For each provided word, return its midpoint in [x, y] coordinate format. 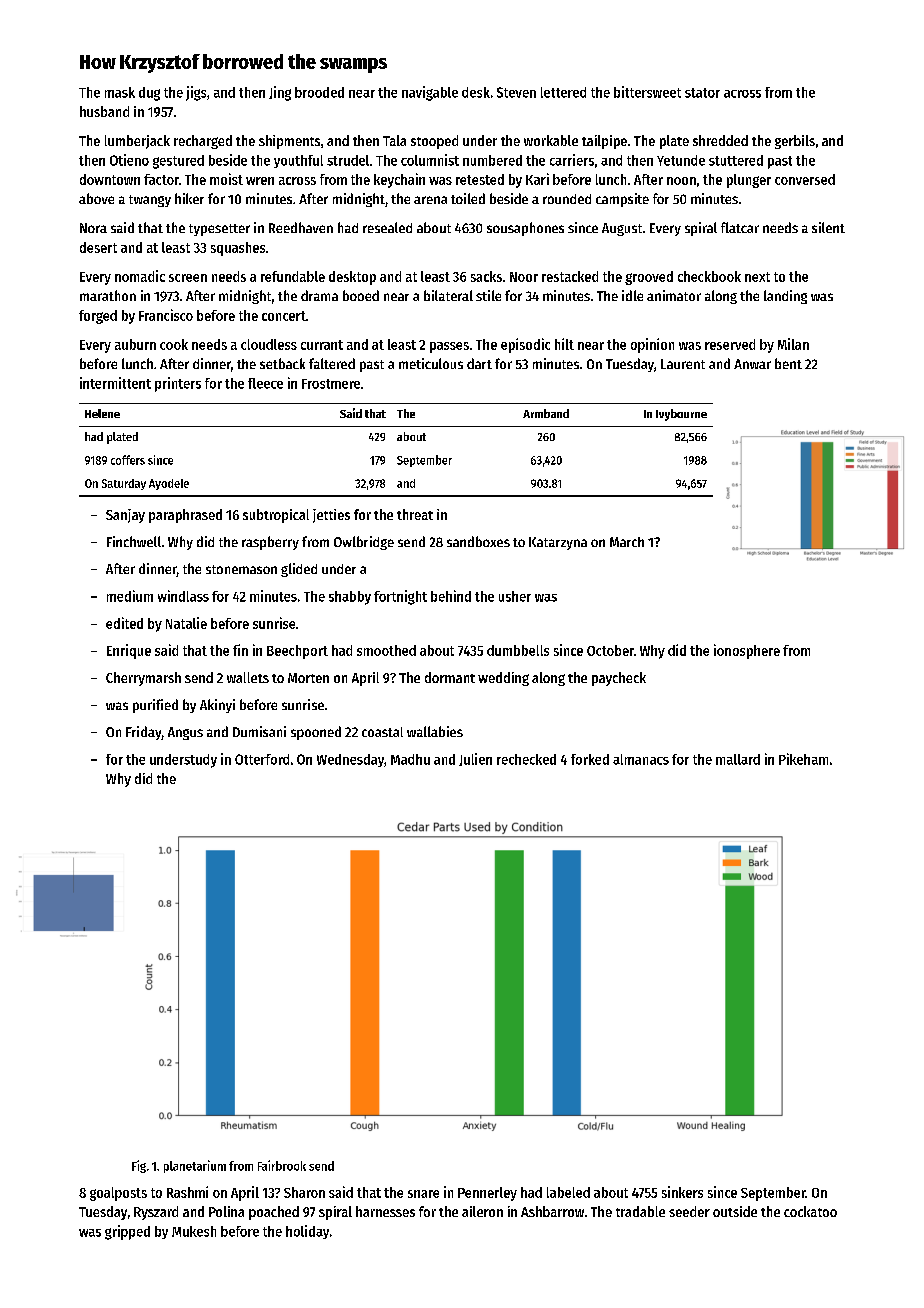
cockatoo [810, 1211]
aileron [482, 1211]
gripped [127, 1232]
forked [590, 759]
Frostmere [331, 384]
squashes [238, 249]
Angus [185, 733]
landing [785, 297]
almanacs [641, 759]
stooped [434, 142]
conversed [805, 179]
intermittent [115, 383]
